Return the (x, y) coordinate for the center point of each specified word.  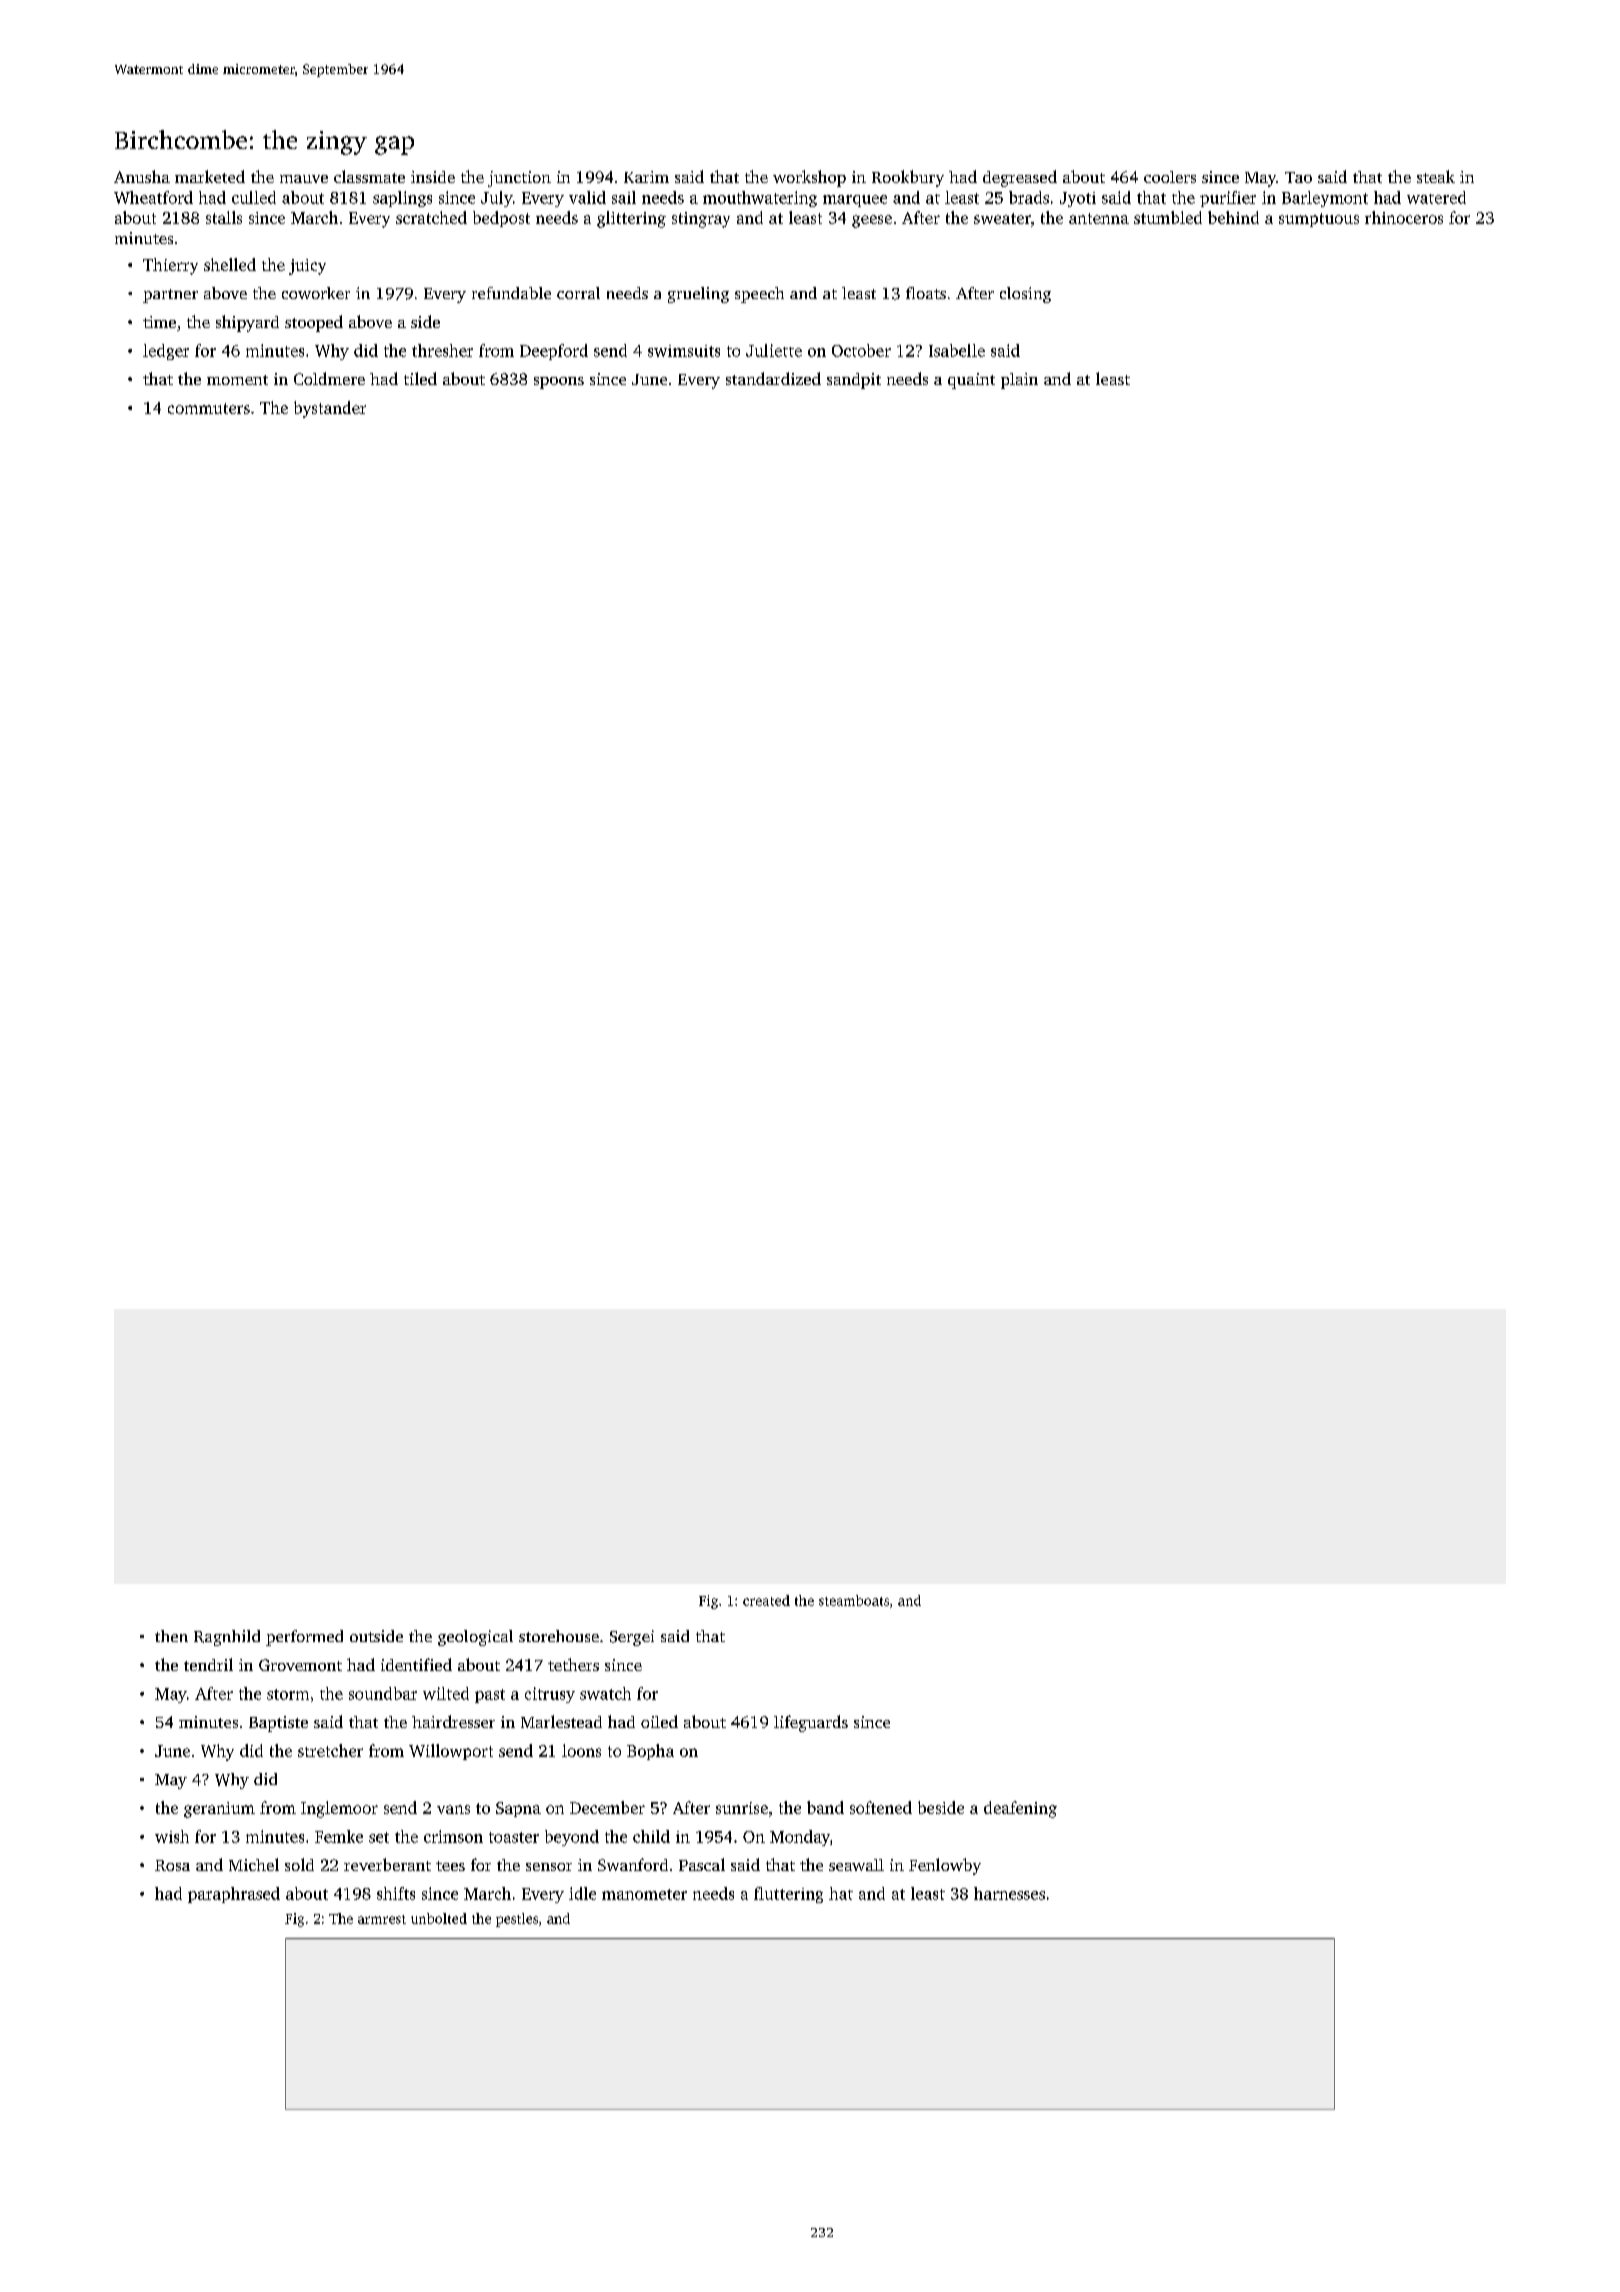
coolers (1170, 177)
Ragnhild (227, 1638)
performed (304, 1638)
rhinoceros (1404, 217)
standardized (773, 378)
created (766, 1600)
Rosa (172, 1865)
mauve (304, 179)
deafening (1020, 1809)
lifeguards (811, 1723)
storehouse (559, 1636)
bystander (330, 409)
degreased (1020, 178)
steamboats (854, 1600)
